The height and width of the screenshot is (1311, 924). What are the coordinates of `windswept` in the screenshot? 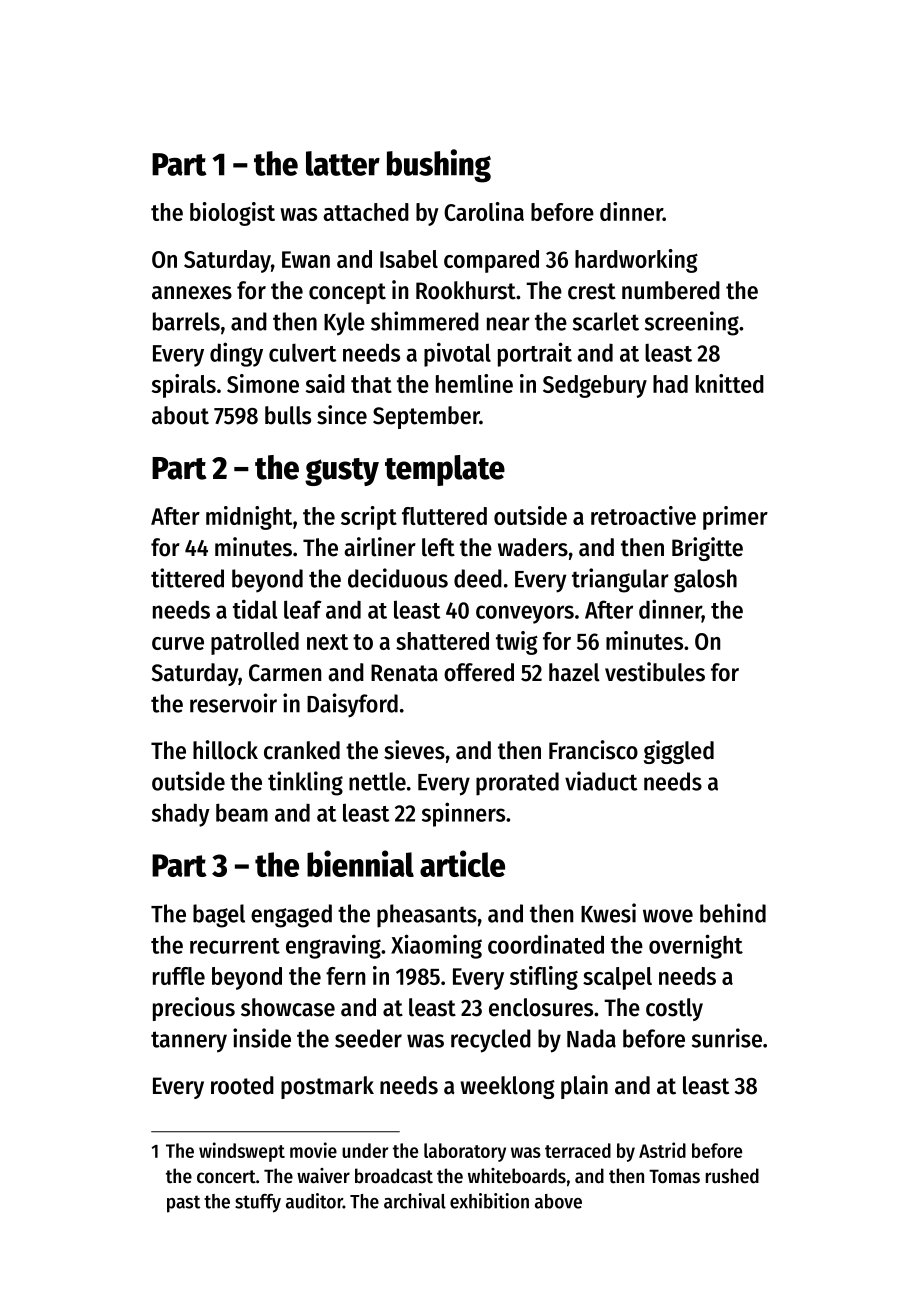 It's located at (242, 1152).
